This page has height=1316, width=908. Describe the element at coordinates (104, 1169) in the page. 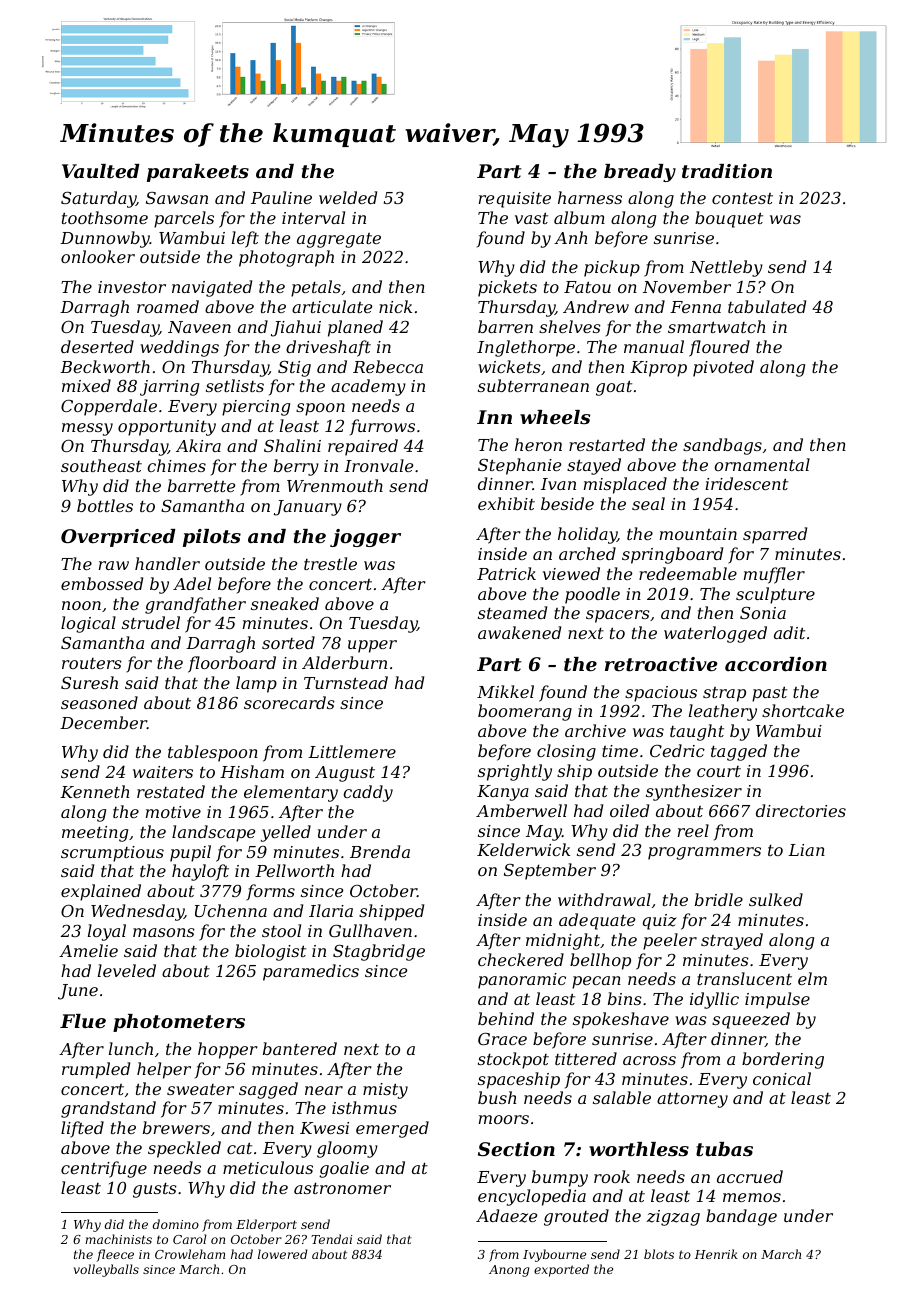

I see `centrifuge` at that location.
